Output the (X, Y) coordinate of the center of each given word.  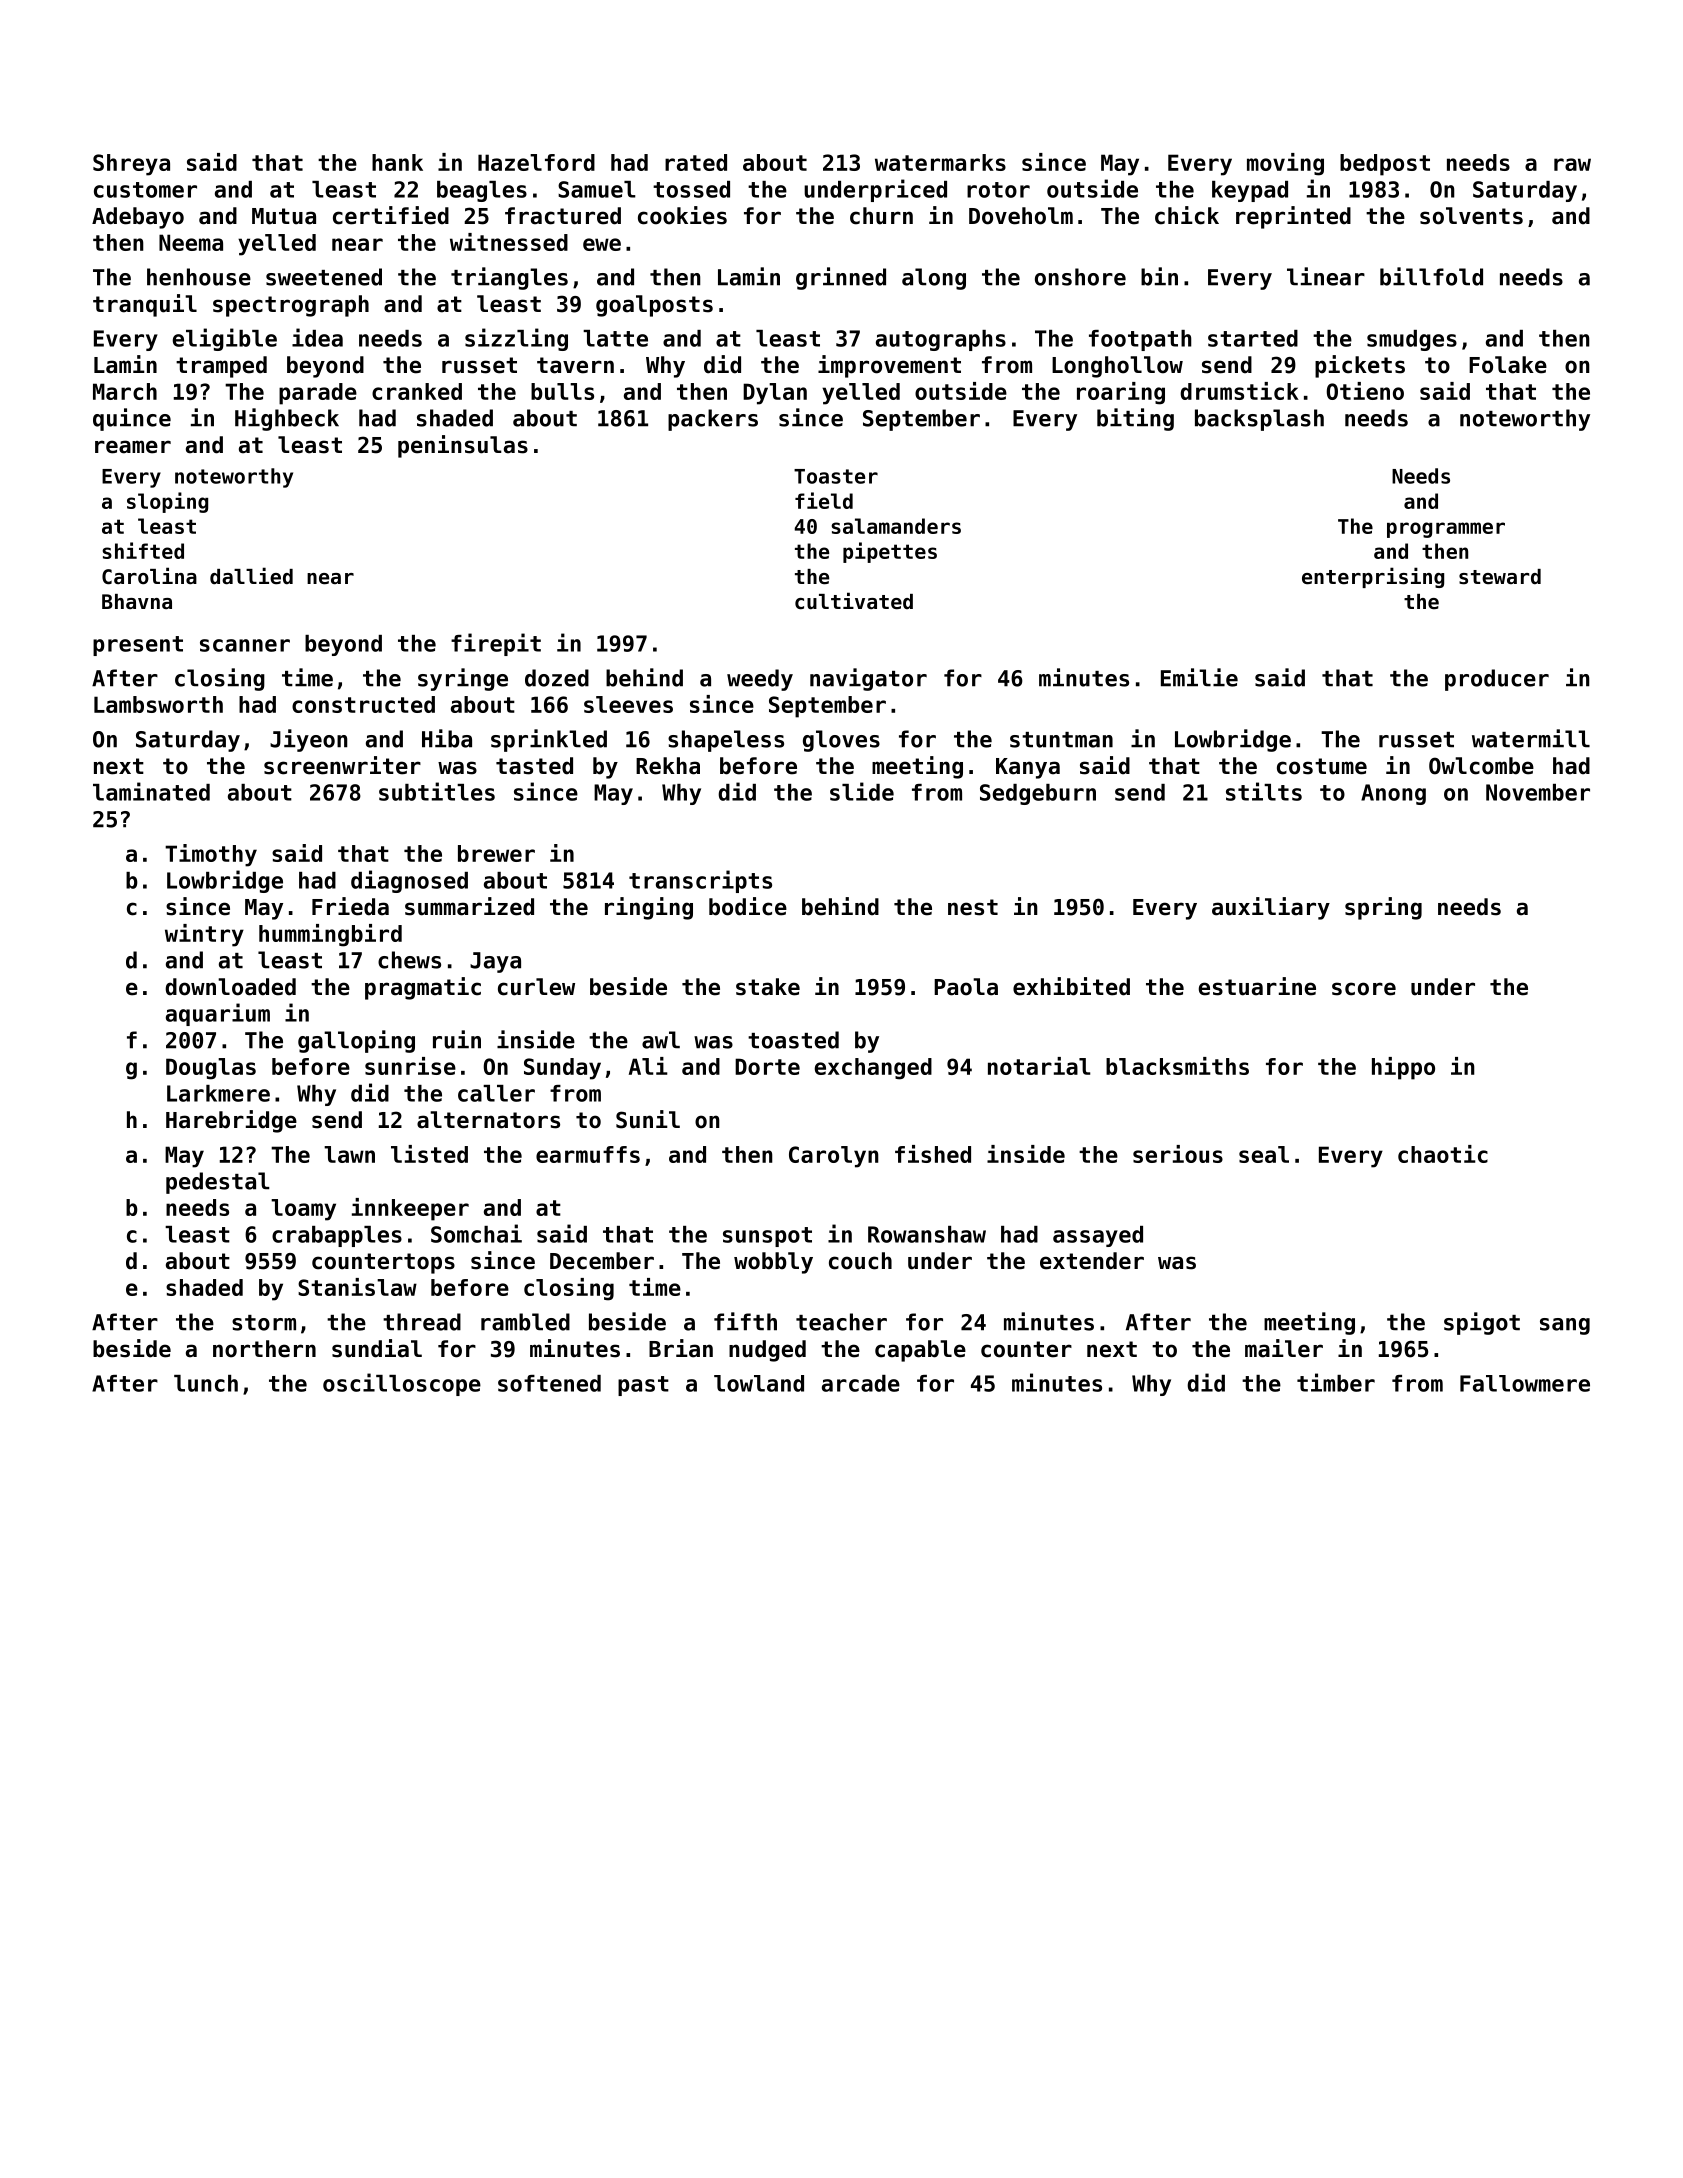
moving (1285, 164)
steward (1500, 577)
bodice (748, 906)
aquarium (218, 1014)
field (824, 500)
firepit (496, 644)
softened (549, 1383)
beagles (482, 191)
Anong (1393, 794)
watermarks (940, 162)
